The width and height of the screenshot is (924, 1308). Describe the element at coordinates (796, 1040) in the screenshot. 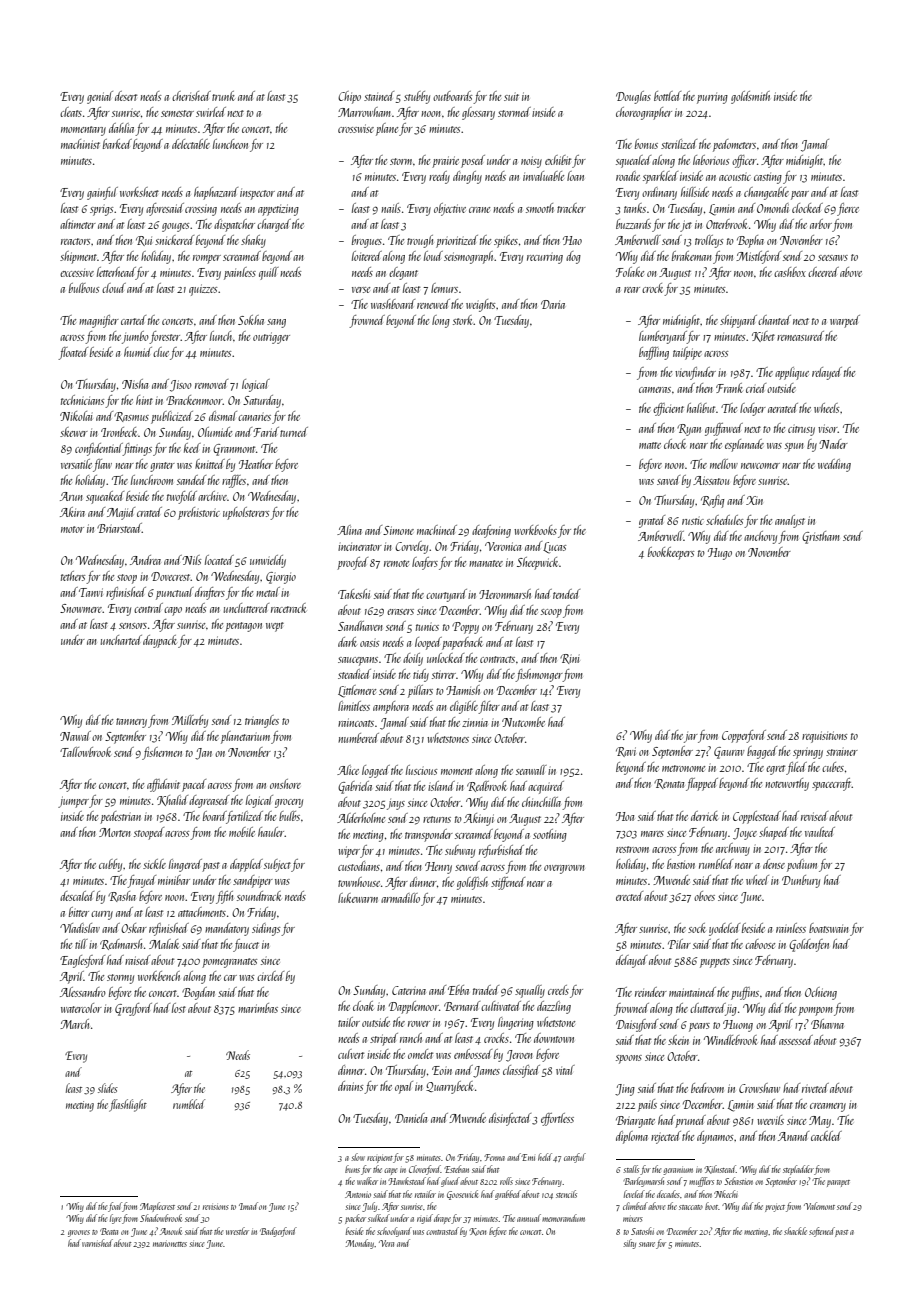

I see `assessed` at that location.
